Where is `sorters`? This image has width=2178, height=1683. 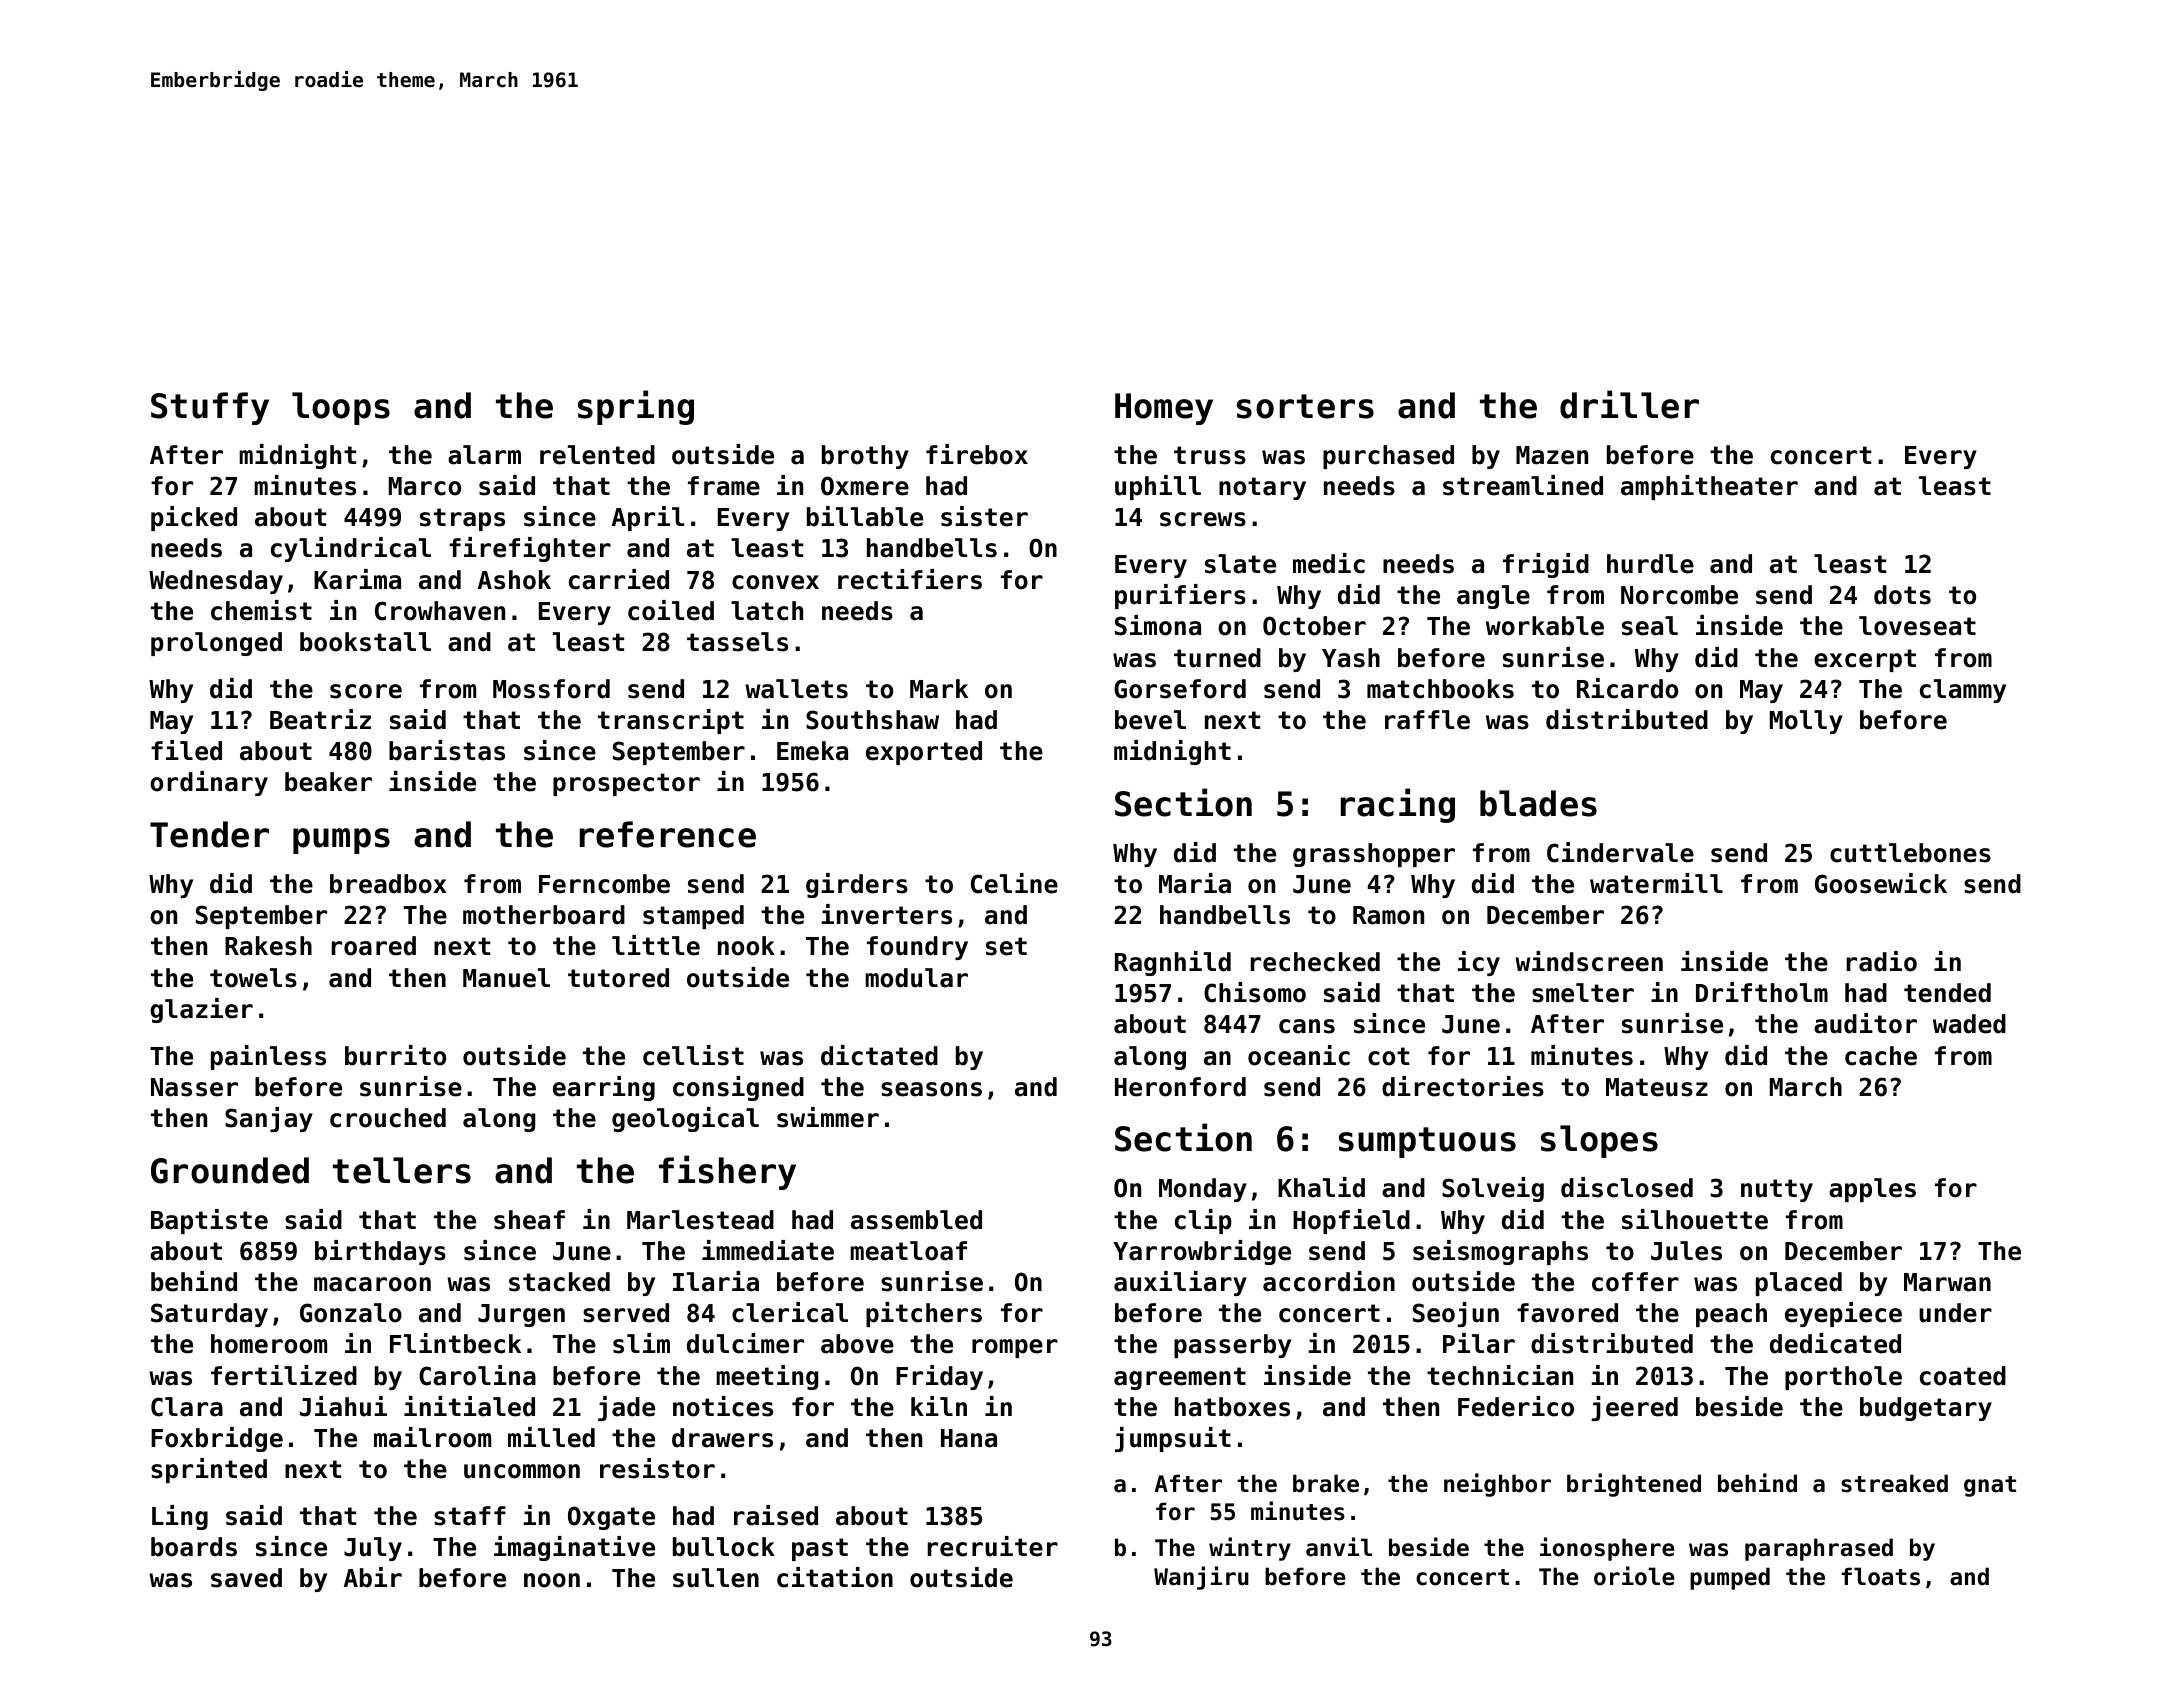 sorters is located at coordinates (1305, 406).
